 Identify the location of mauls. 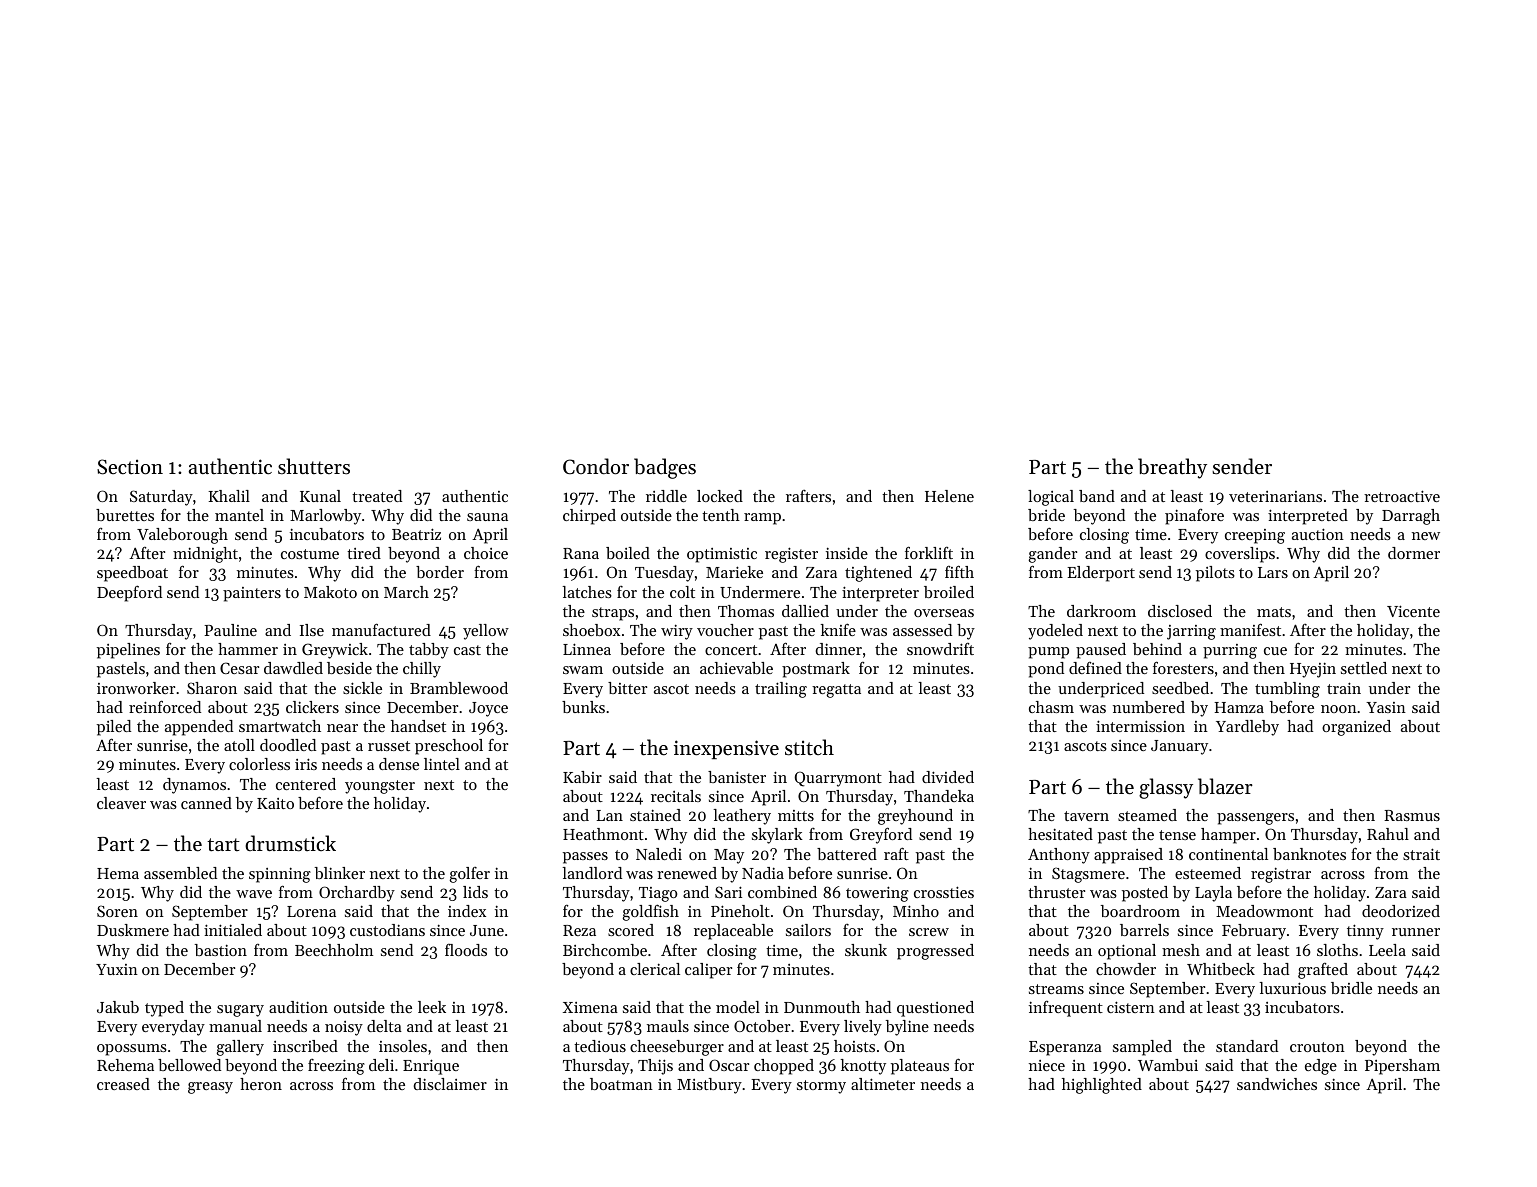
(668, 1026).
